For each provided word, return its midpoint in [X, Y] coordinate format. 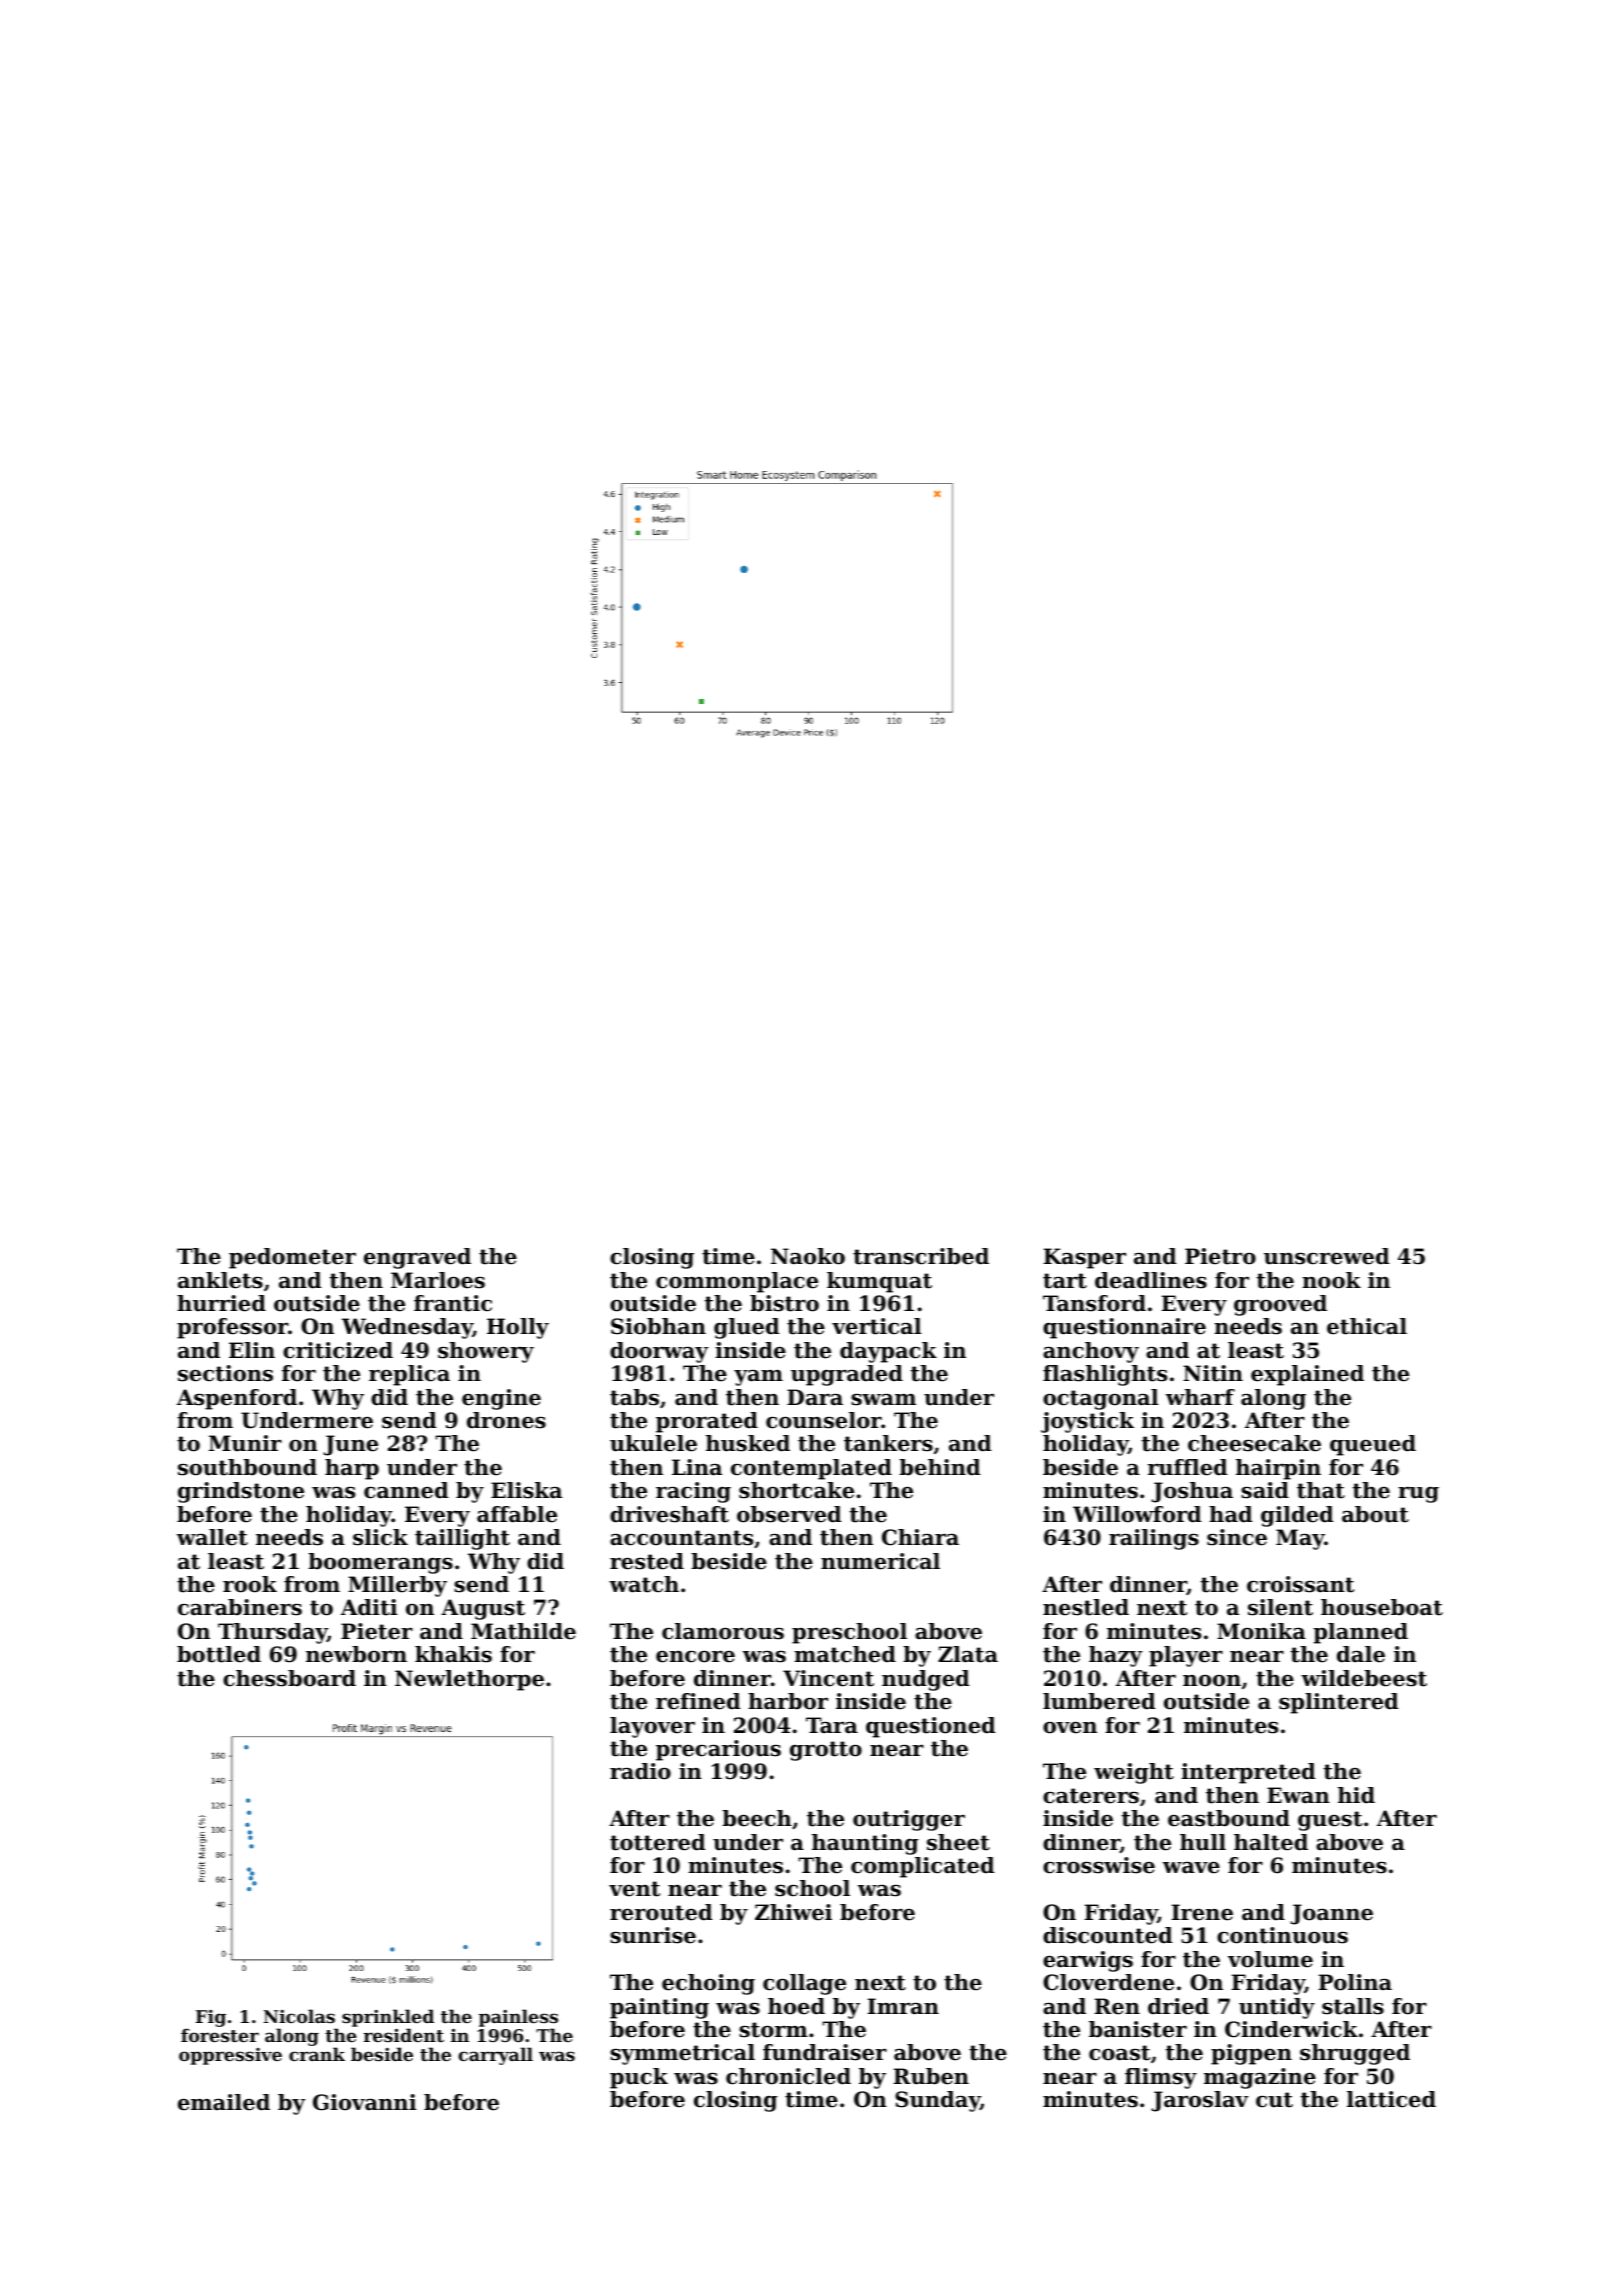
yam [758, 1378]
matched [845, 1654]
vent [634, 1889]
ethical [1367, 1326]
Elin [252, 1350]
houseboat [1382, 1607]
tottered [658, 1842]
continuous [1282, 1935]
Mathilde [523, 1631]
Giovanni [364, 2102]
